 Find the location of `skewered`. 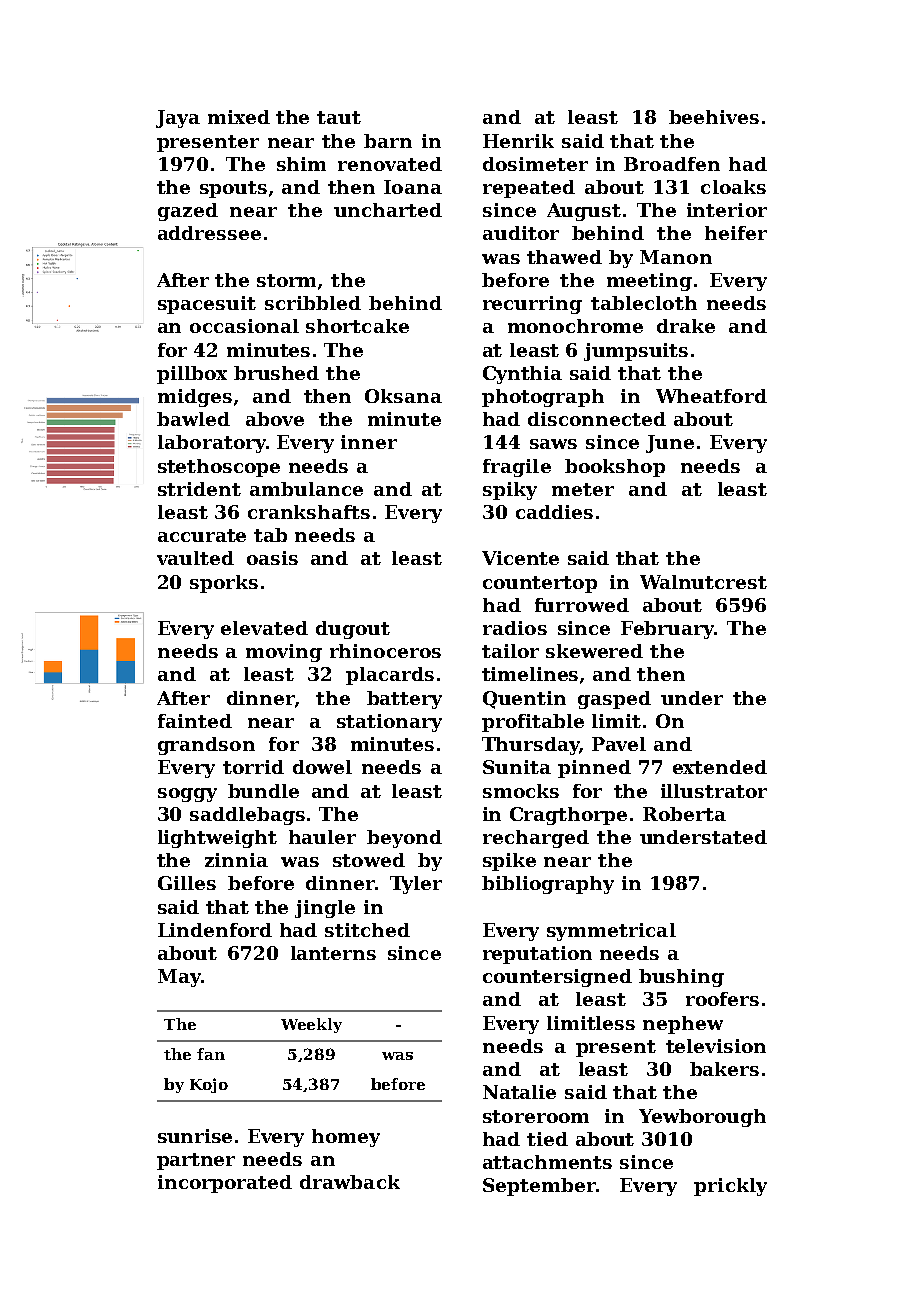

skewered is located at coordinates (594, 651).
